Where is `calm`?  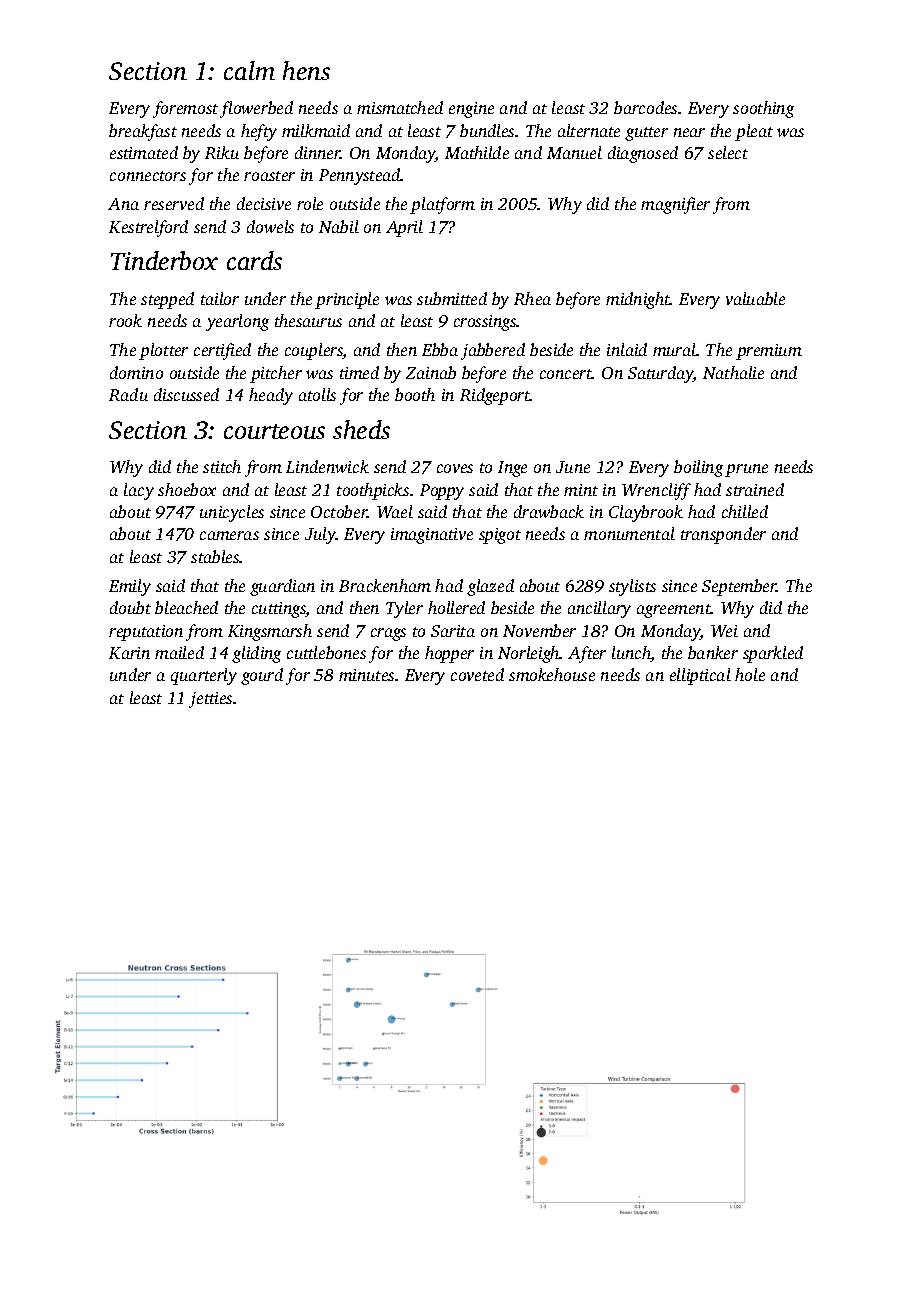
calm is located at coordinates (249, 70).
